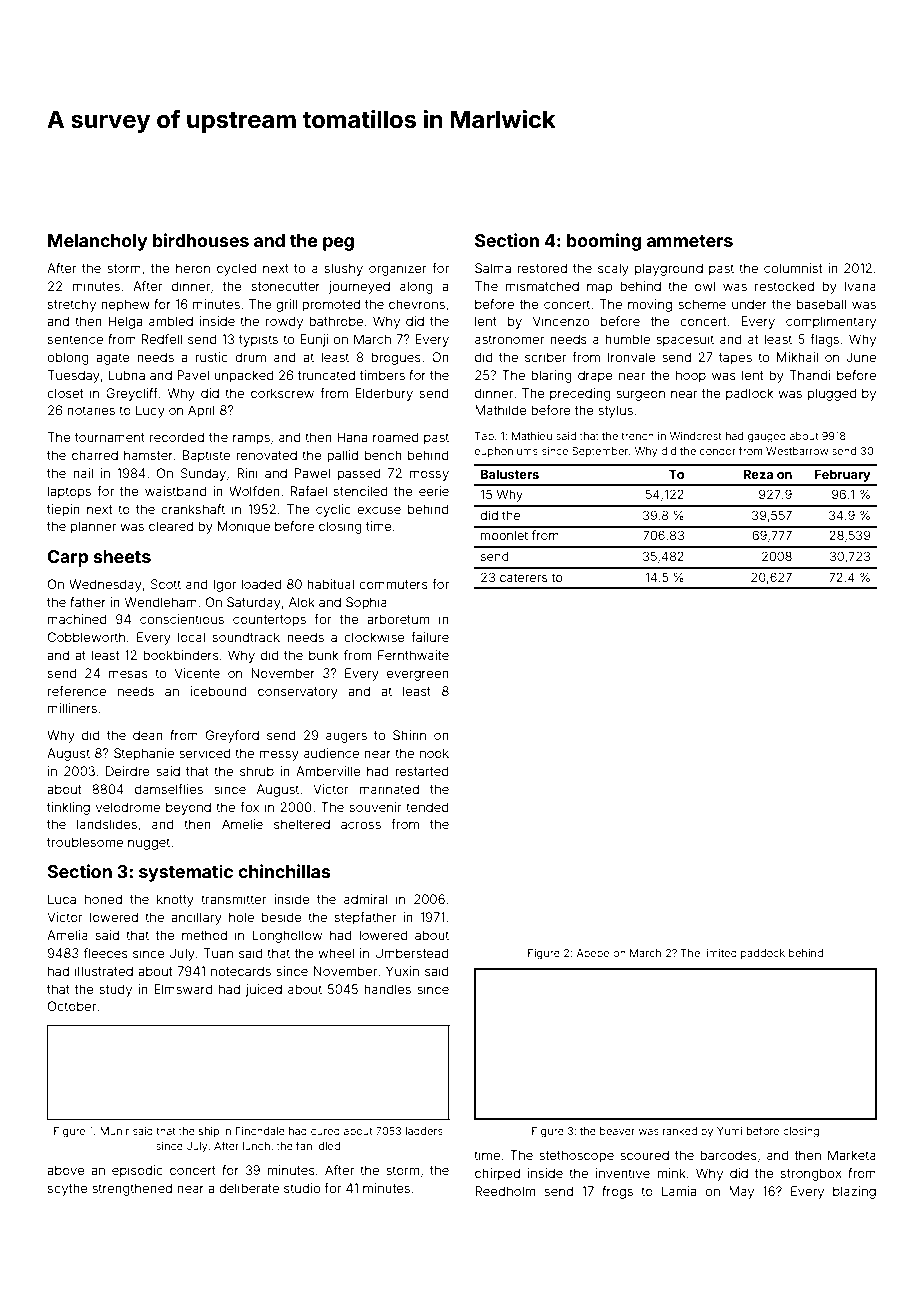 This document has width=924, height=1308. Describe the element at coordinates (68, 1189) in the document. I see `scythe` at that location.
